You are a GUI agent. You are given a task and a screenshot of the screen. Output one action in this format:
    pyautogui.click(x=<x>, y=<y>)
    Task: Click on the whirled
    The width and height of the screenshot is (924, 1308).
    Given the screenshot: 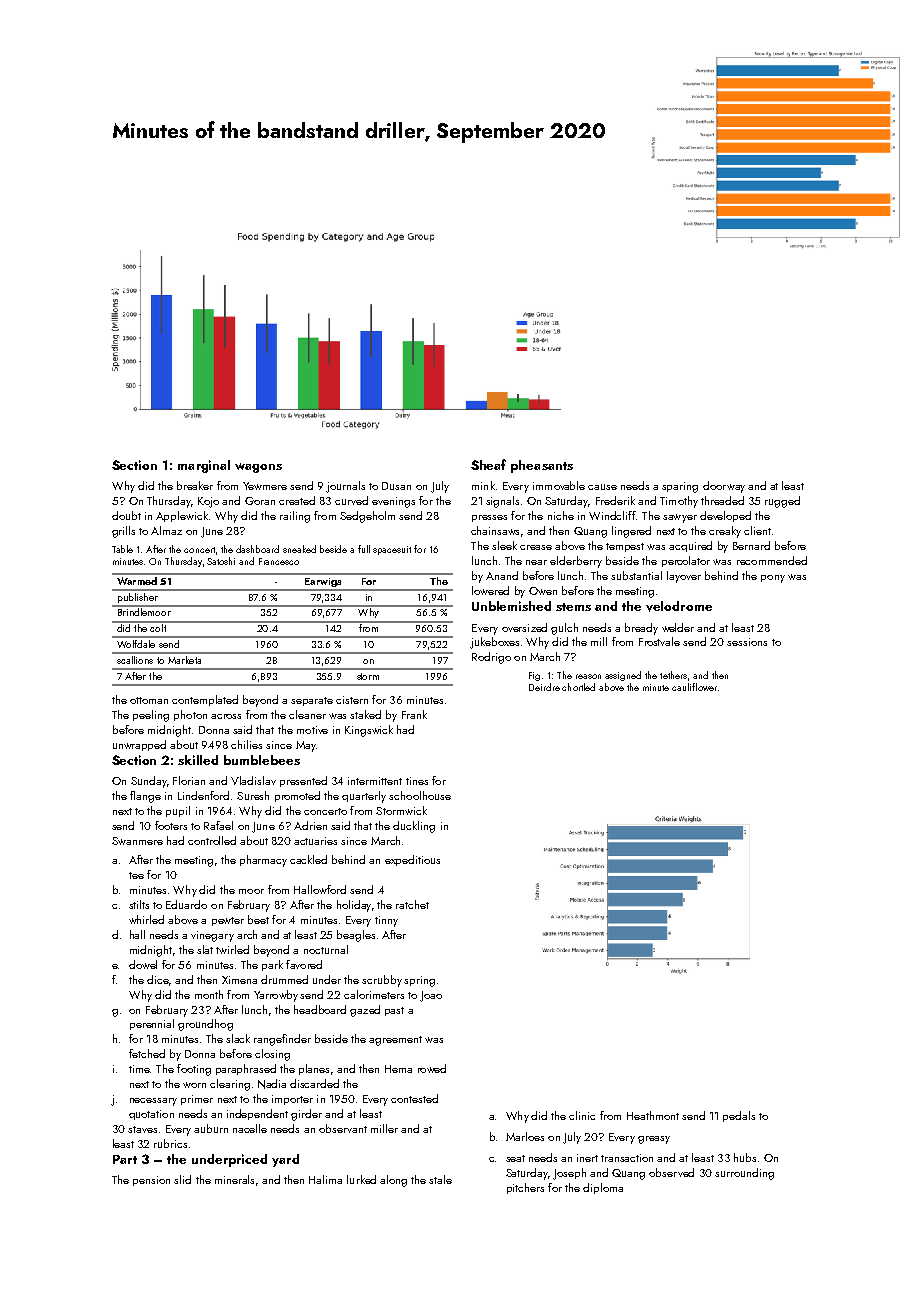 What is the action you would take?
    pyautogui.click(x=146, y=919)
